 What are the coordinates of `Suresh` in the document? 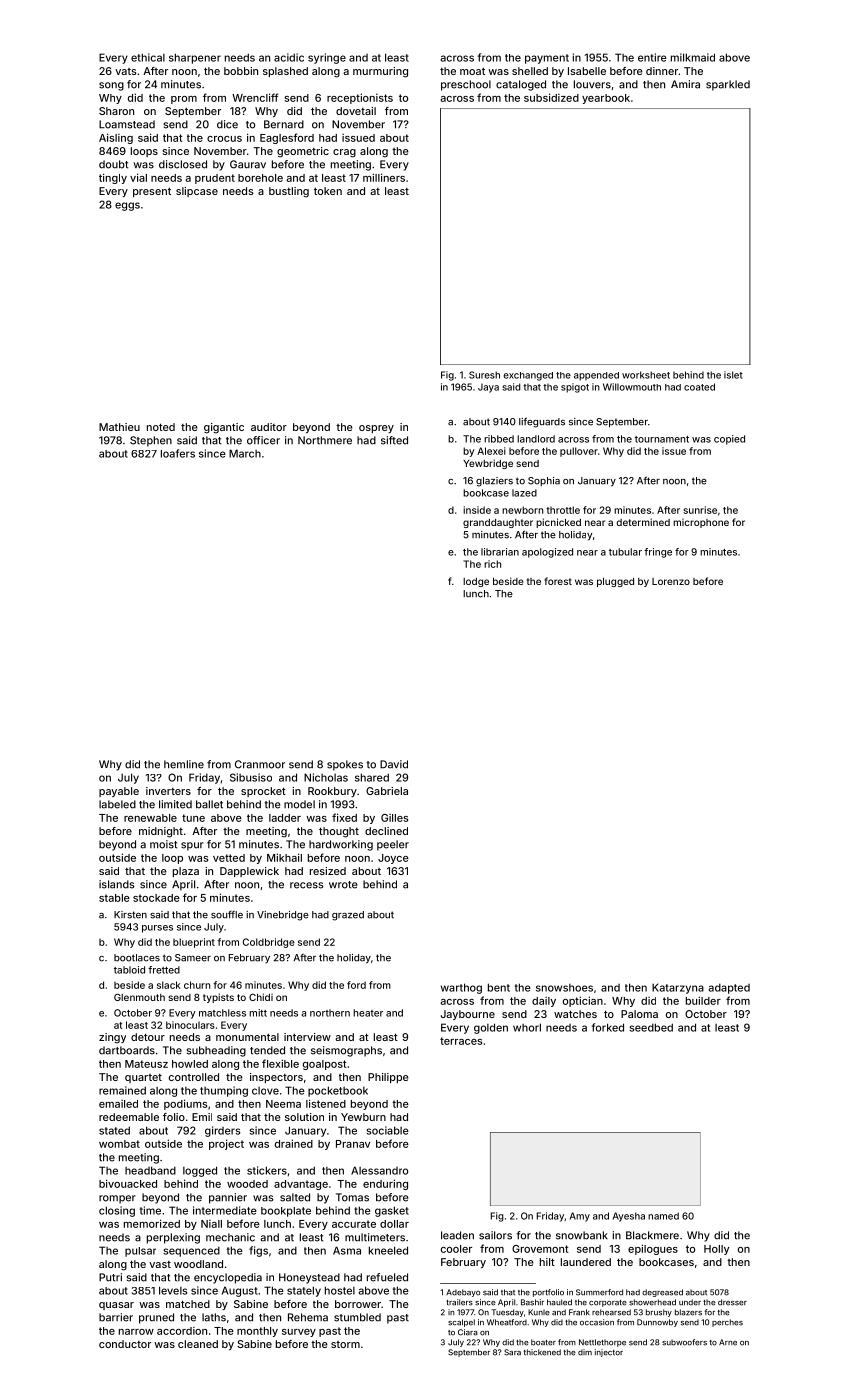 It's located at (484, 375).
